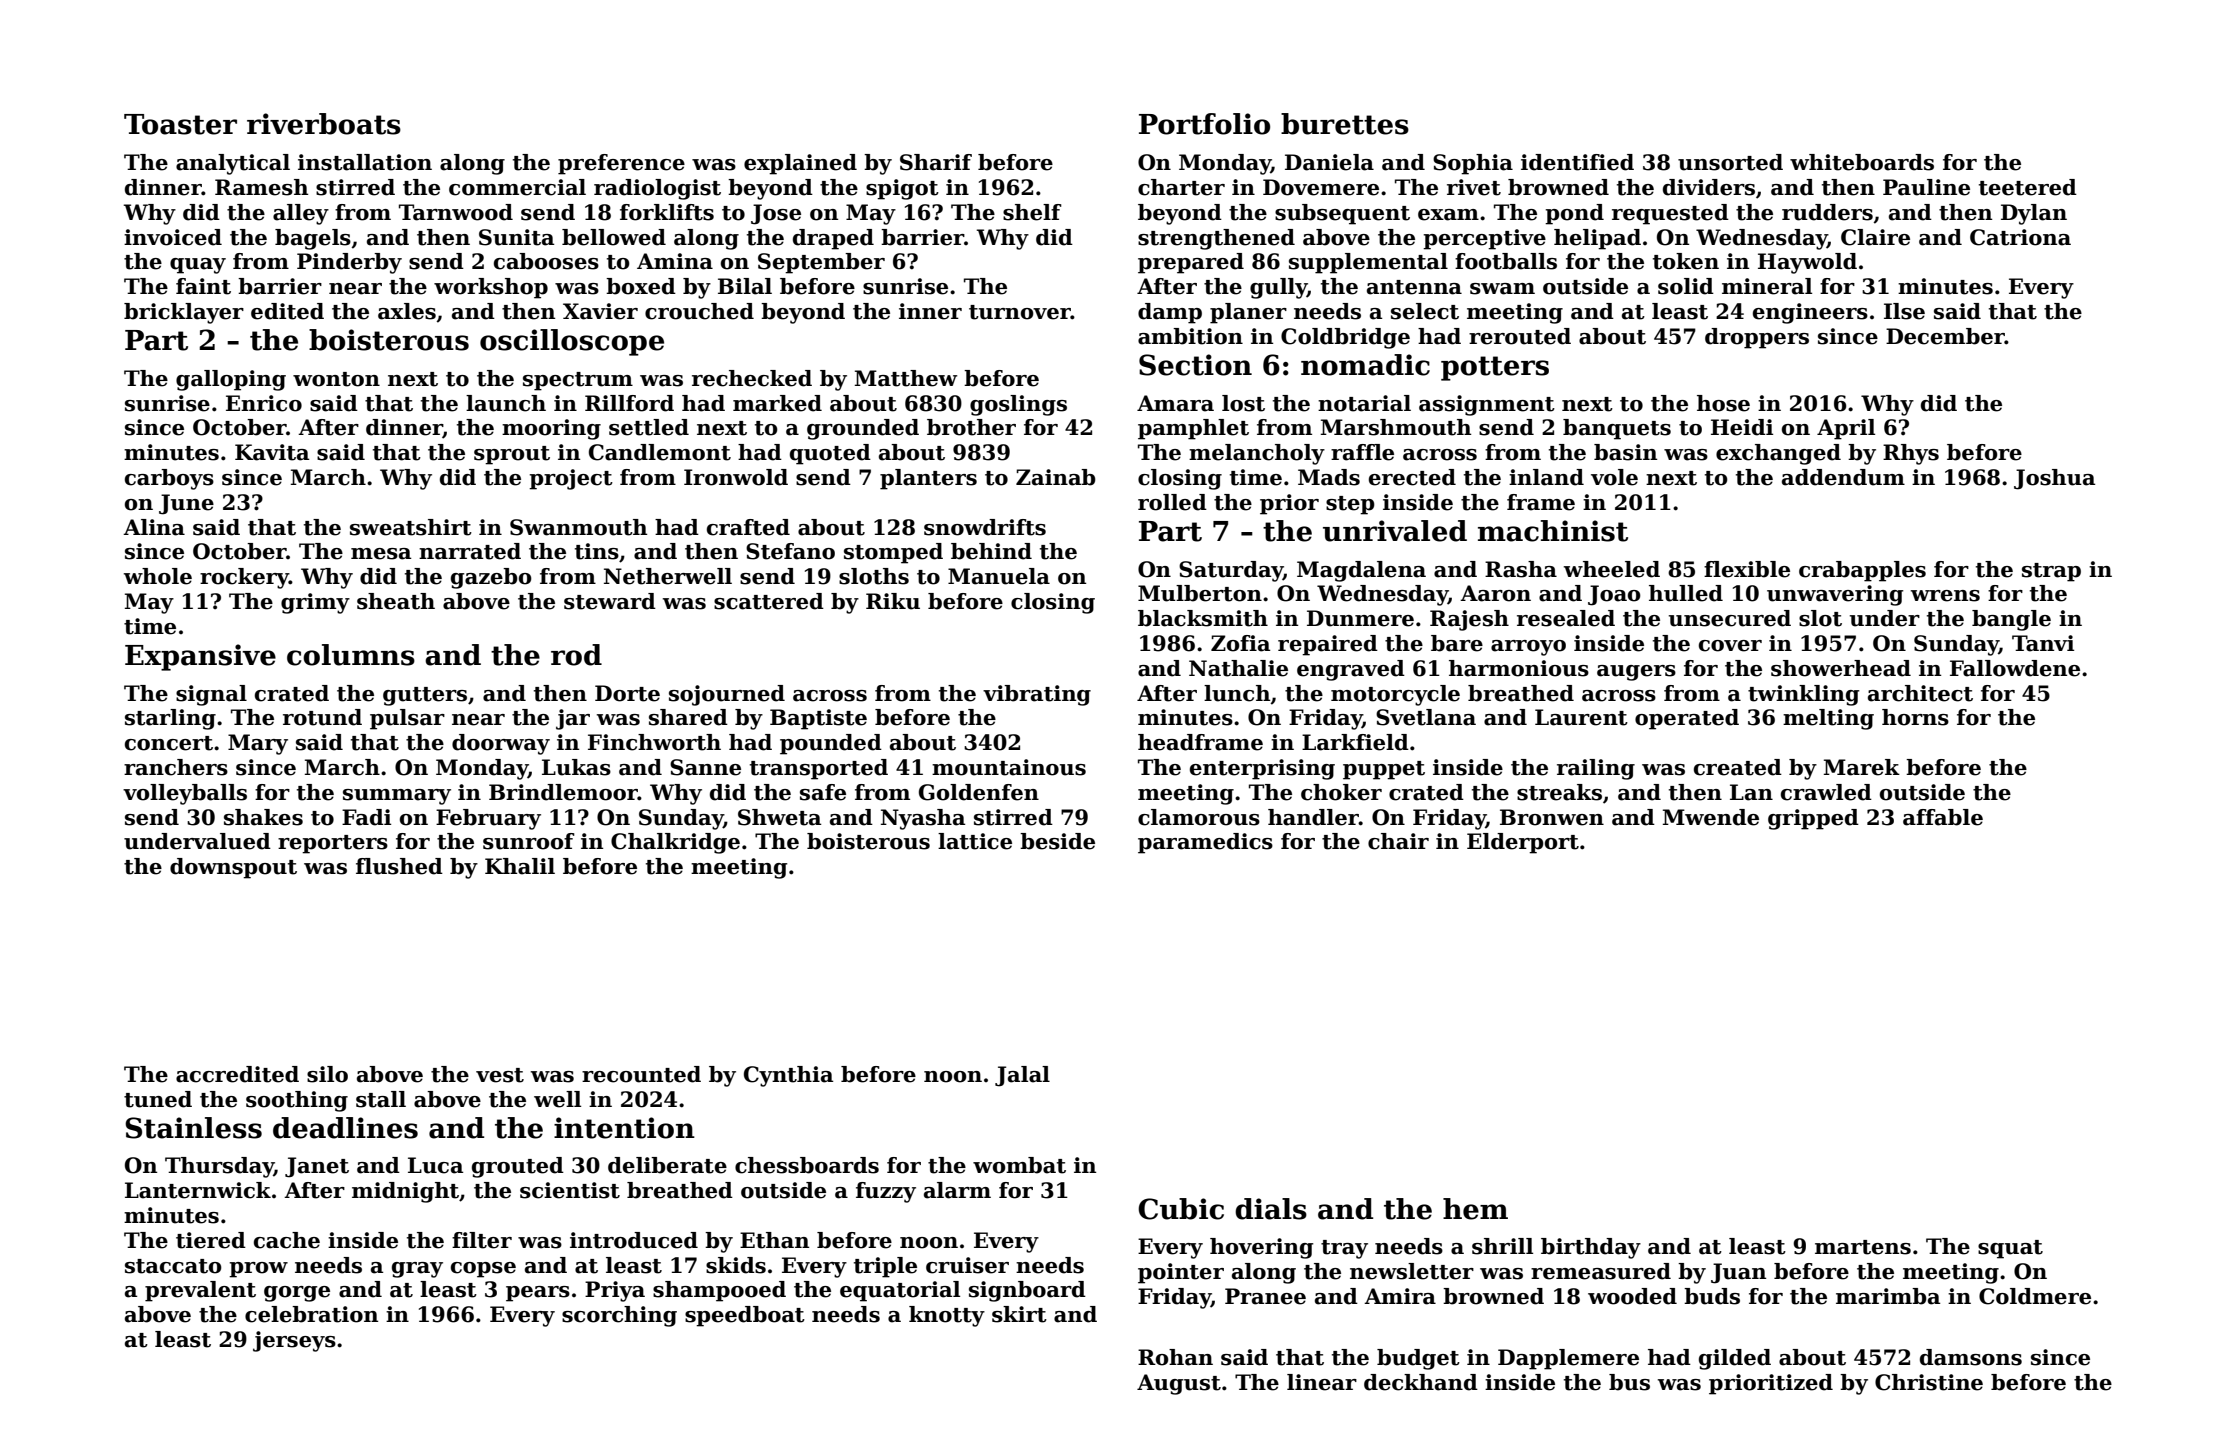 Image resolution: width=2237 pixels, height=1448 pixels. What do you see at coordinates (1862, 767) in the screenshot?
I see `Marek` at bounding box center [1862, 767].
